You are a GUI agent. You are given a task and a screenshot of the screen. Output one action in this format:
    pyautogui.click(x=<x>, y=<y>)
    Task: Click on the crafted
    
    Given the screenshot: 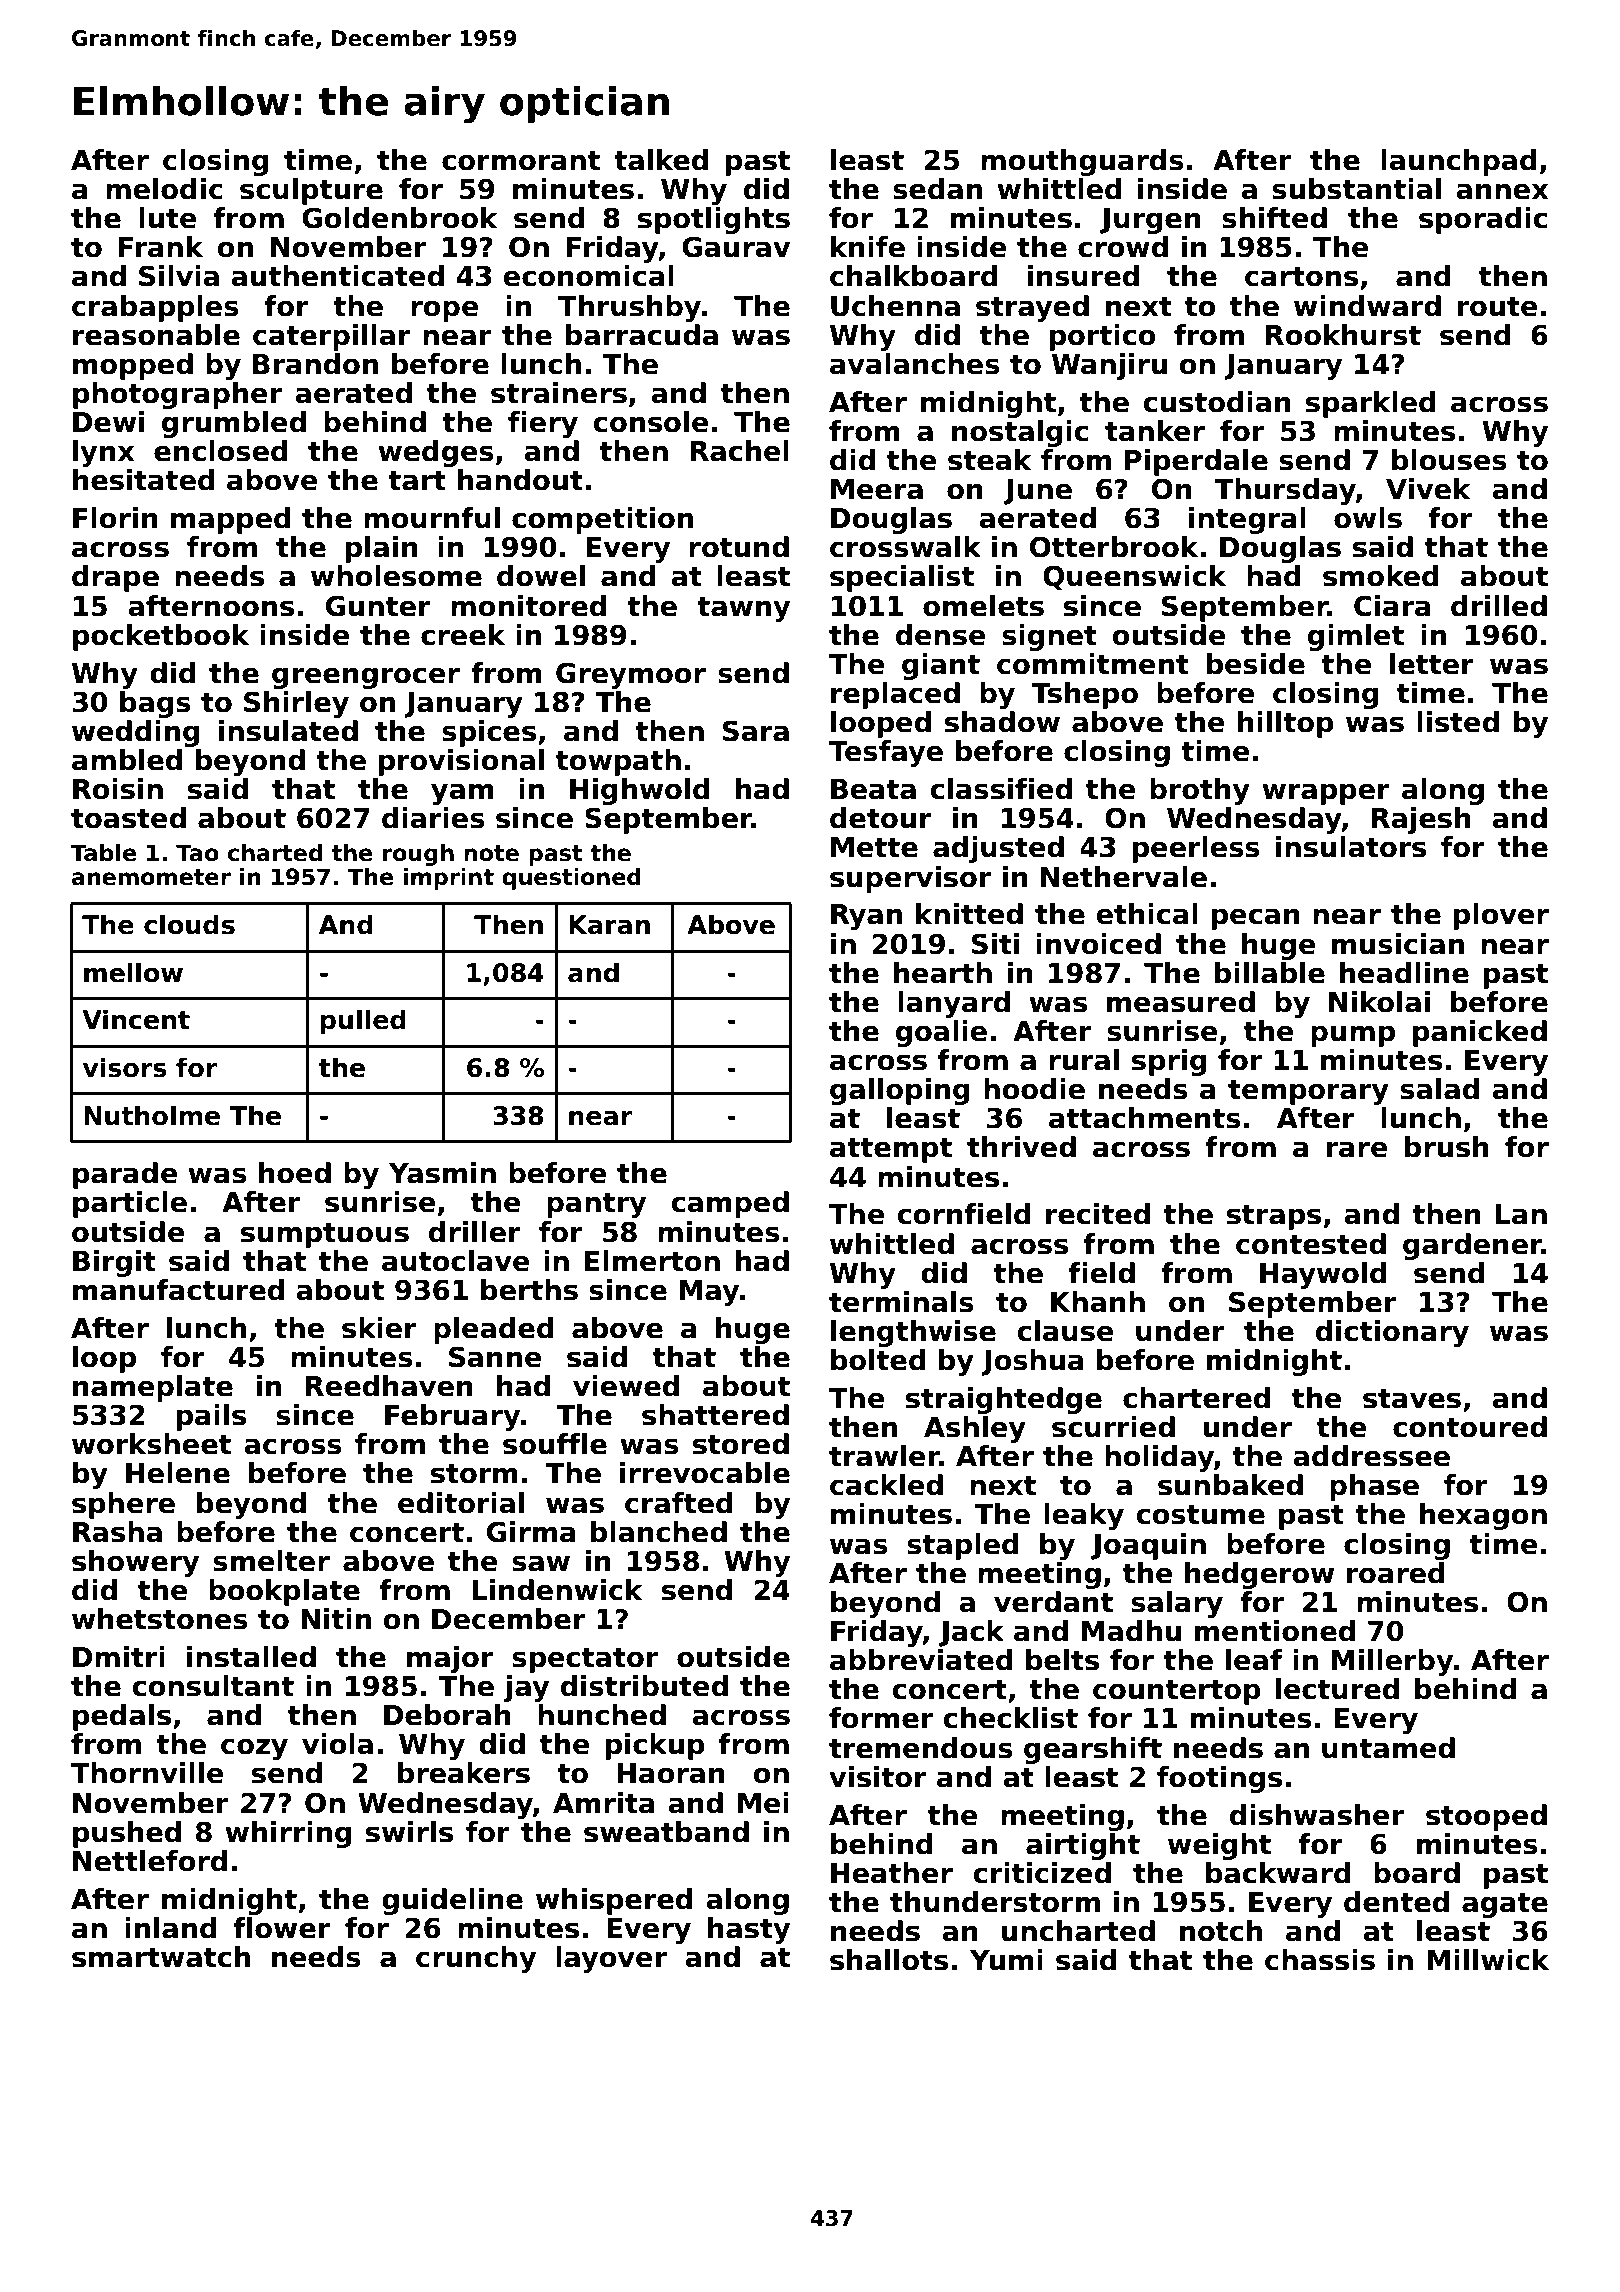 What is the action you would take?
    pyautogui.click(x=679, y=1503)
